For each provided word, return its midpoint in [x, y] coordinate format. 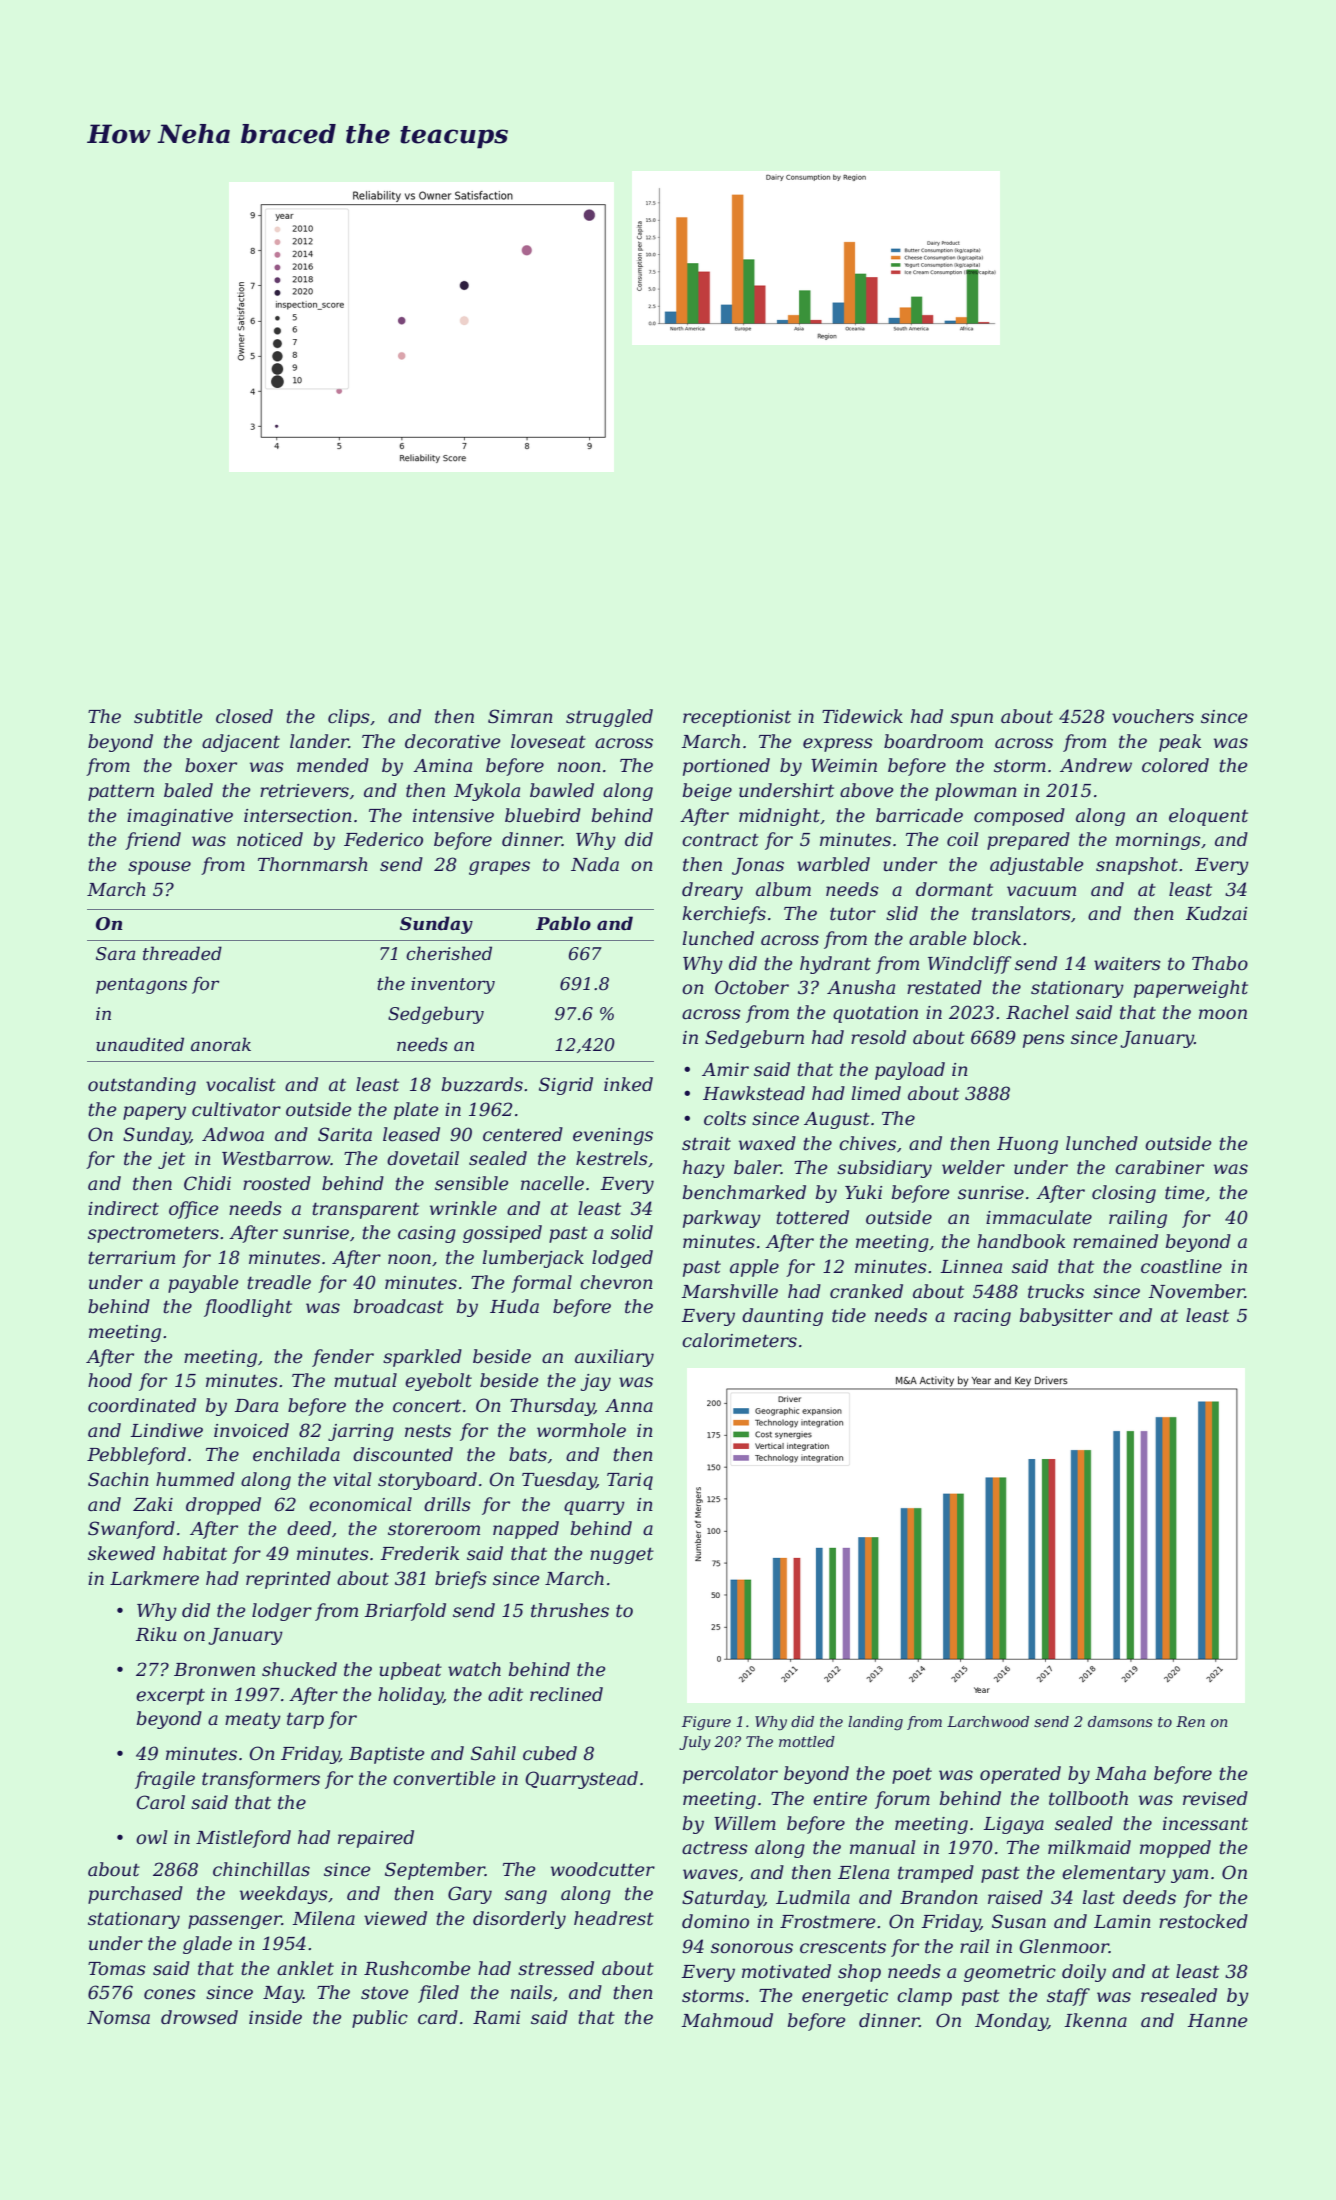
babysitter [1066, 1317]
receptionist [737, 718]
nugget [622, 1555]
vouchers [1153, 716]
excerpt [170, 1696]
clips [349, 718]
